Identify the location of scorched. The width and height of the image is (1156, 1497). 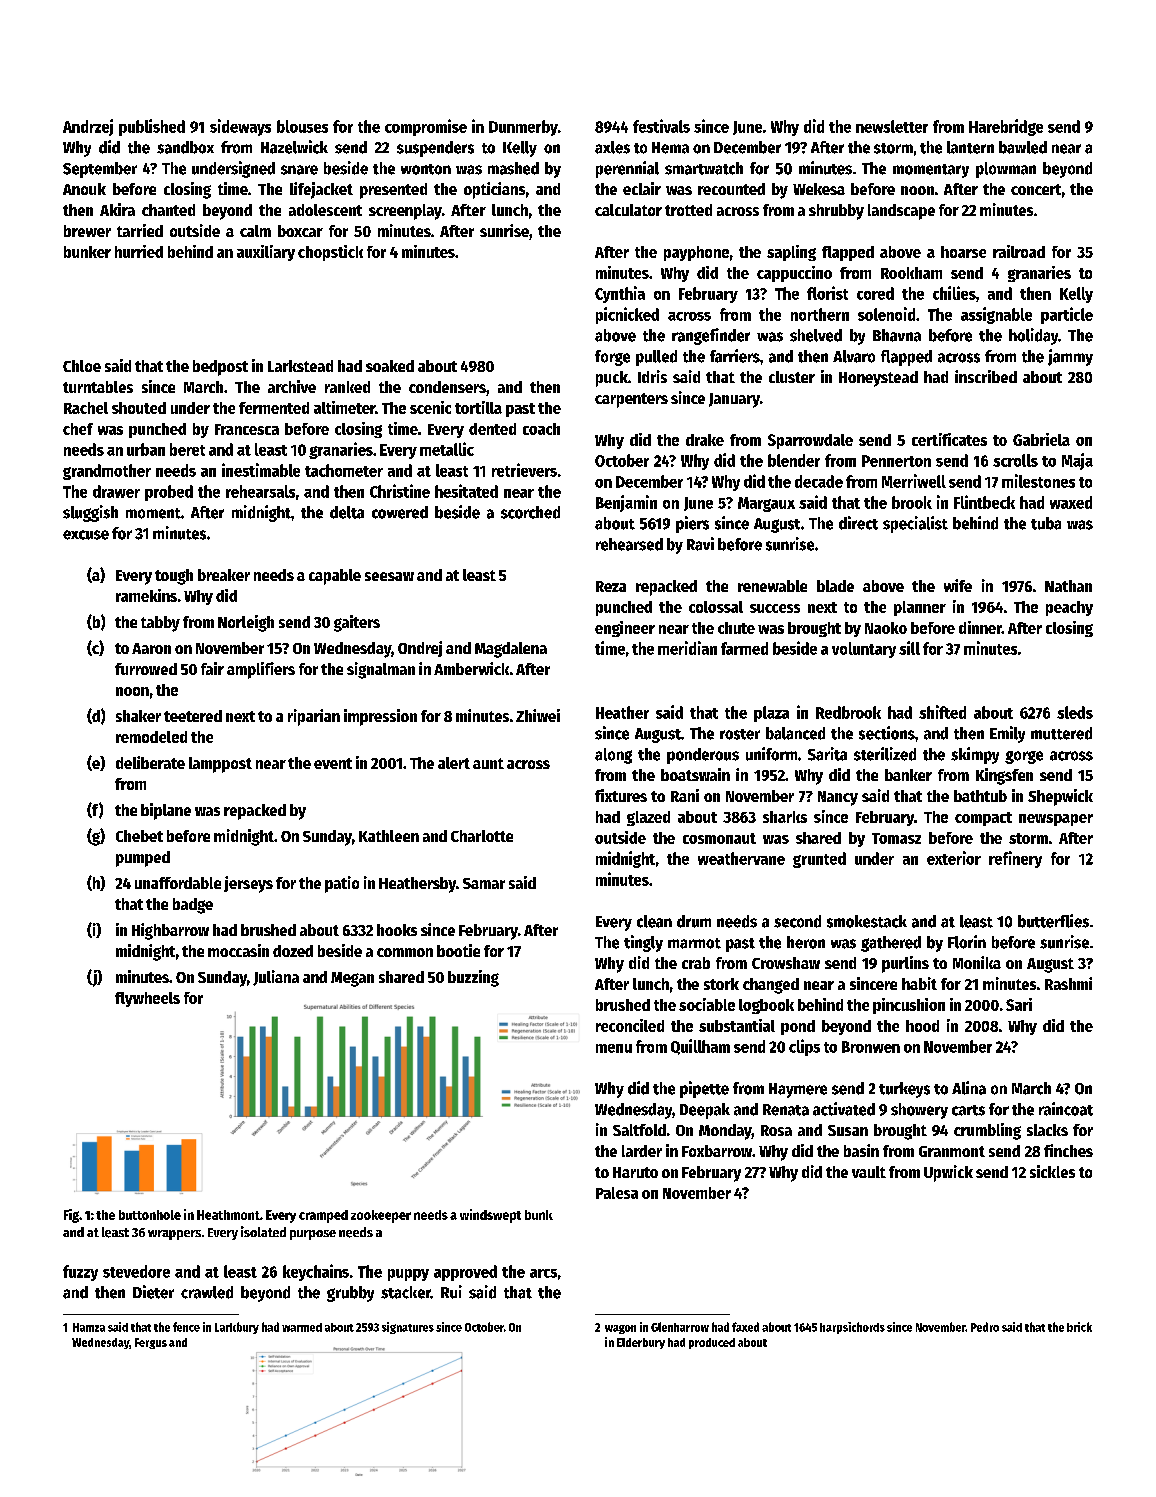
(530, 512).
